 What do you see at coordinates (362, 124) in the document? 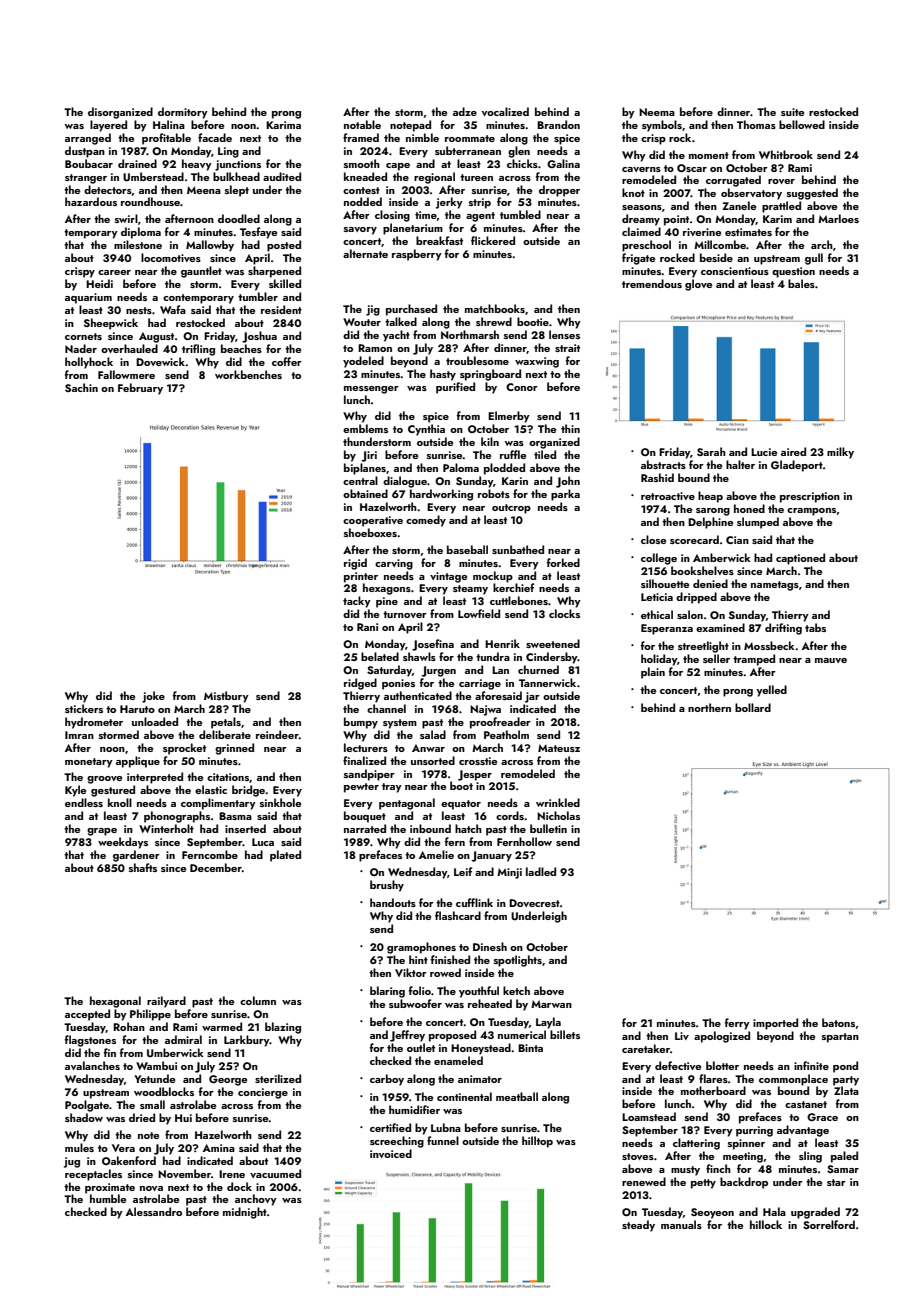
I see `notable` at bounding box center [362, 124].
